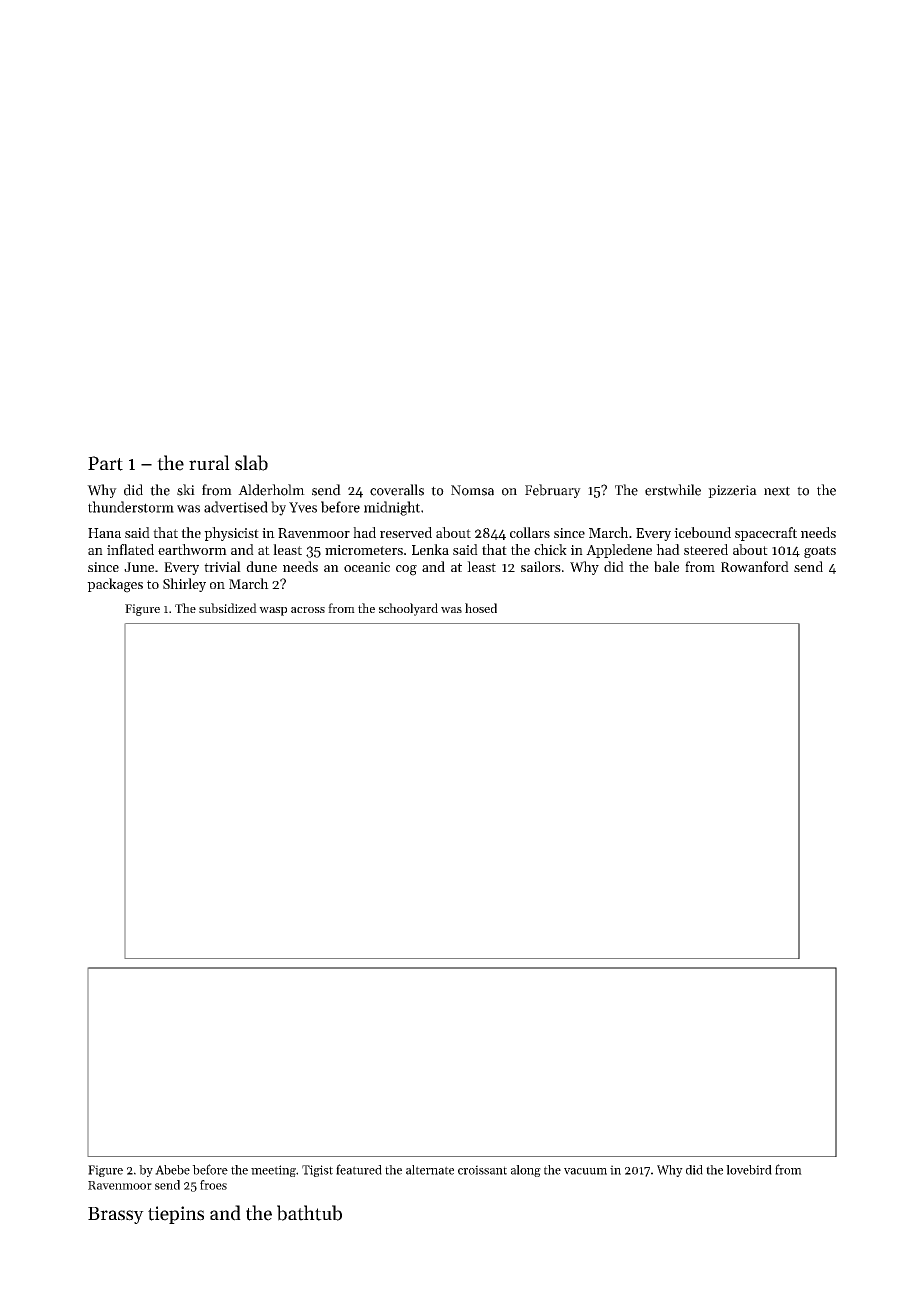 The image size is (924, 1308). I want to click on hosed, so click(481, 608).
